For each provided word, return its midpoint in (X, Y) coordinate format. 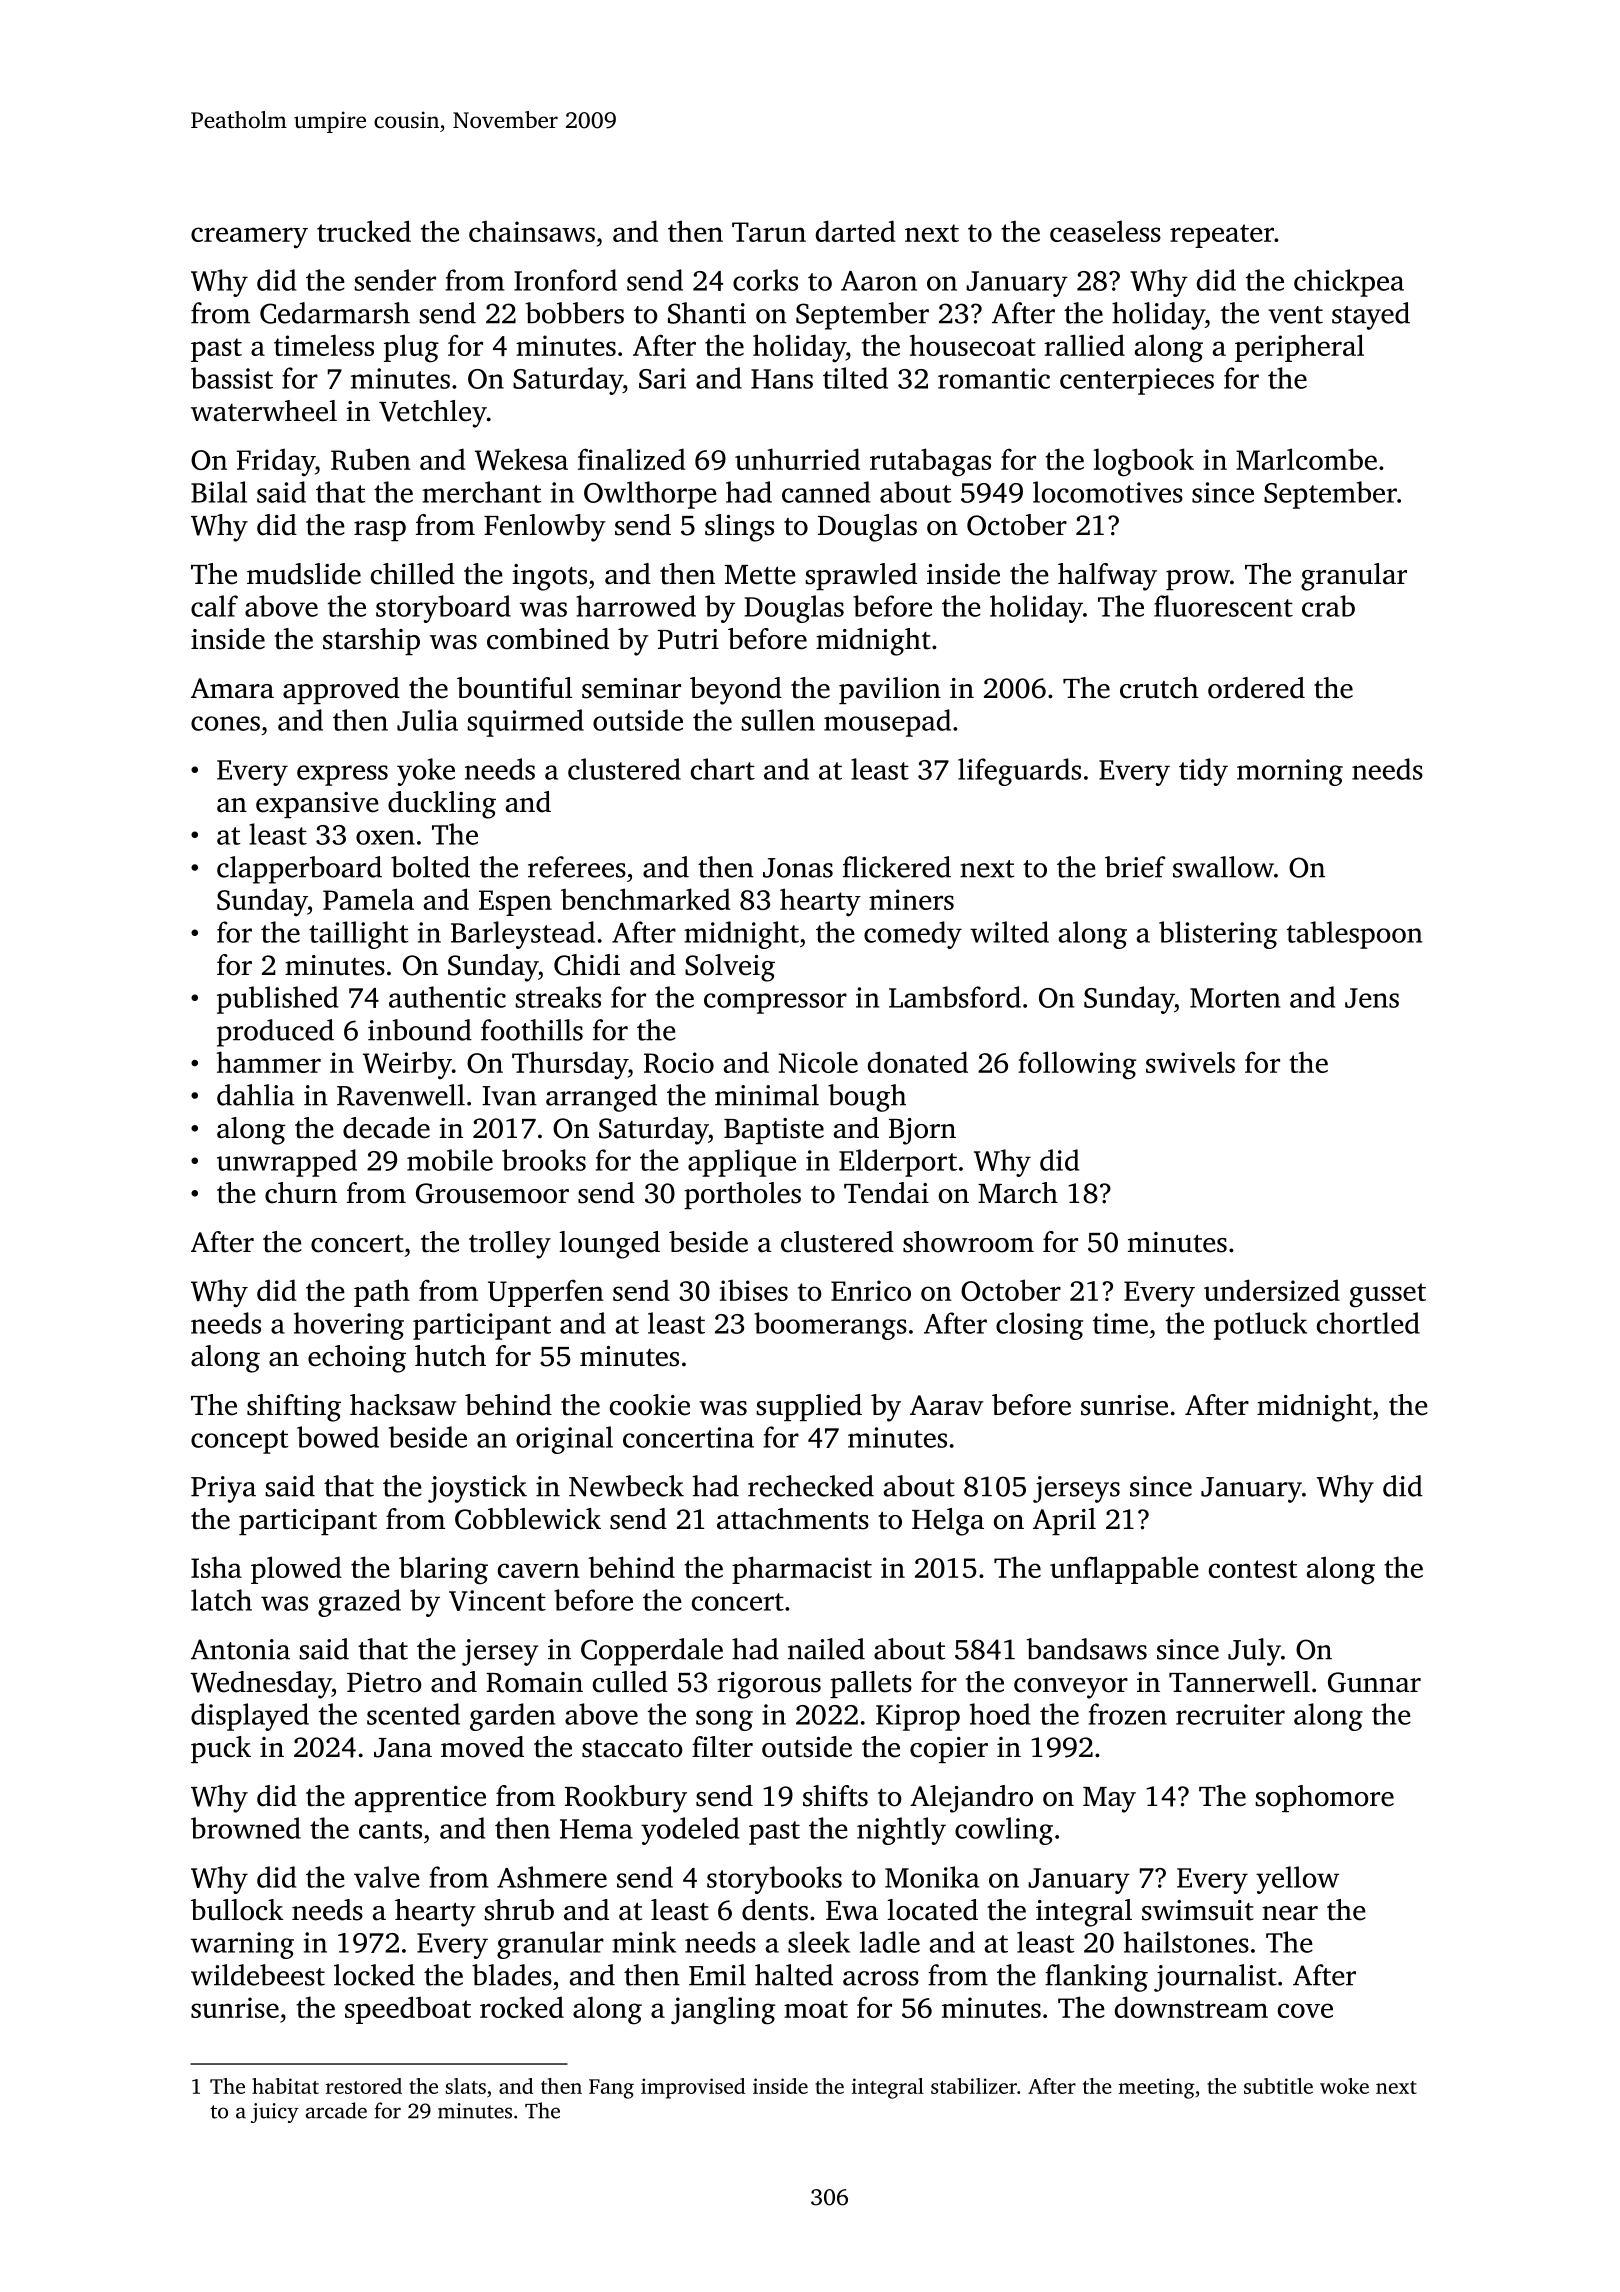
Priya (223, 1489)
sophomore (1324, 1798)
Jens (1372, 998)
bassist (232, 378)
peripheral (1299, 348)
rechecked (811, 1486)
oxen (385, 837)
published (277, 1000)
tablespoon (1354, 935)
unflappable (1124, 1570)
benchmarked (646, 899)
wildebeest (258, 1975)
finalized (632, 459)
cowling (1004, 1831)
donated (918, 1062)
